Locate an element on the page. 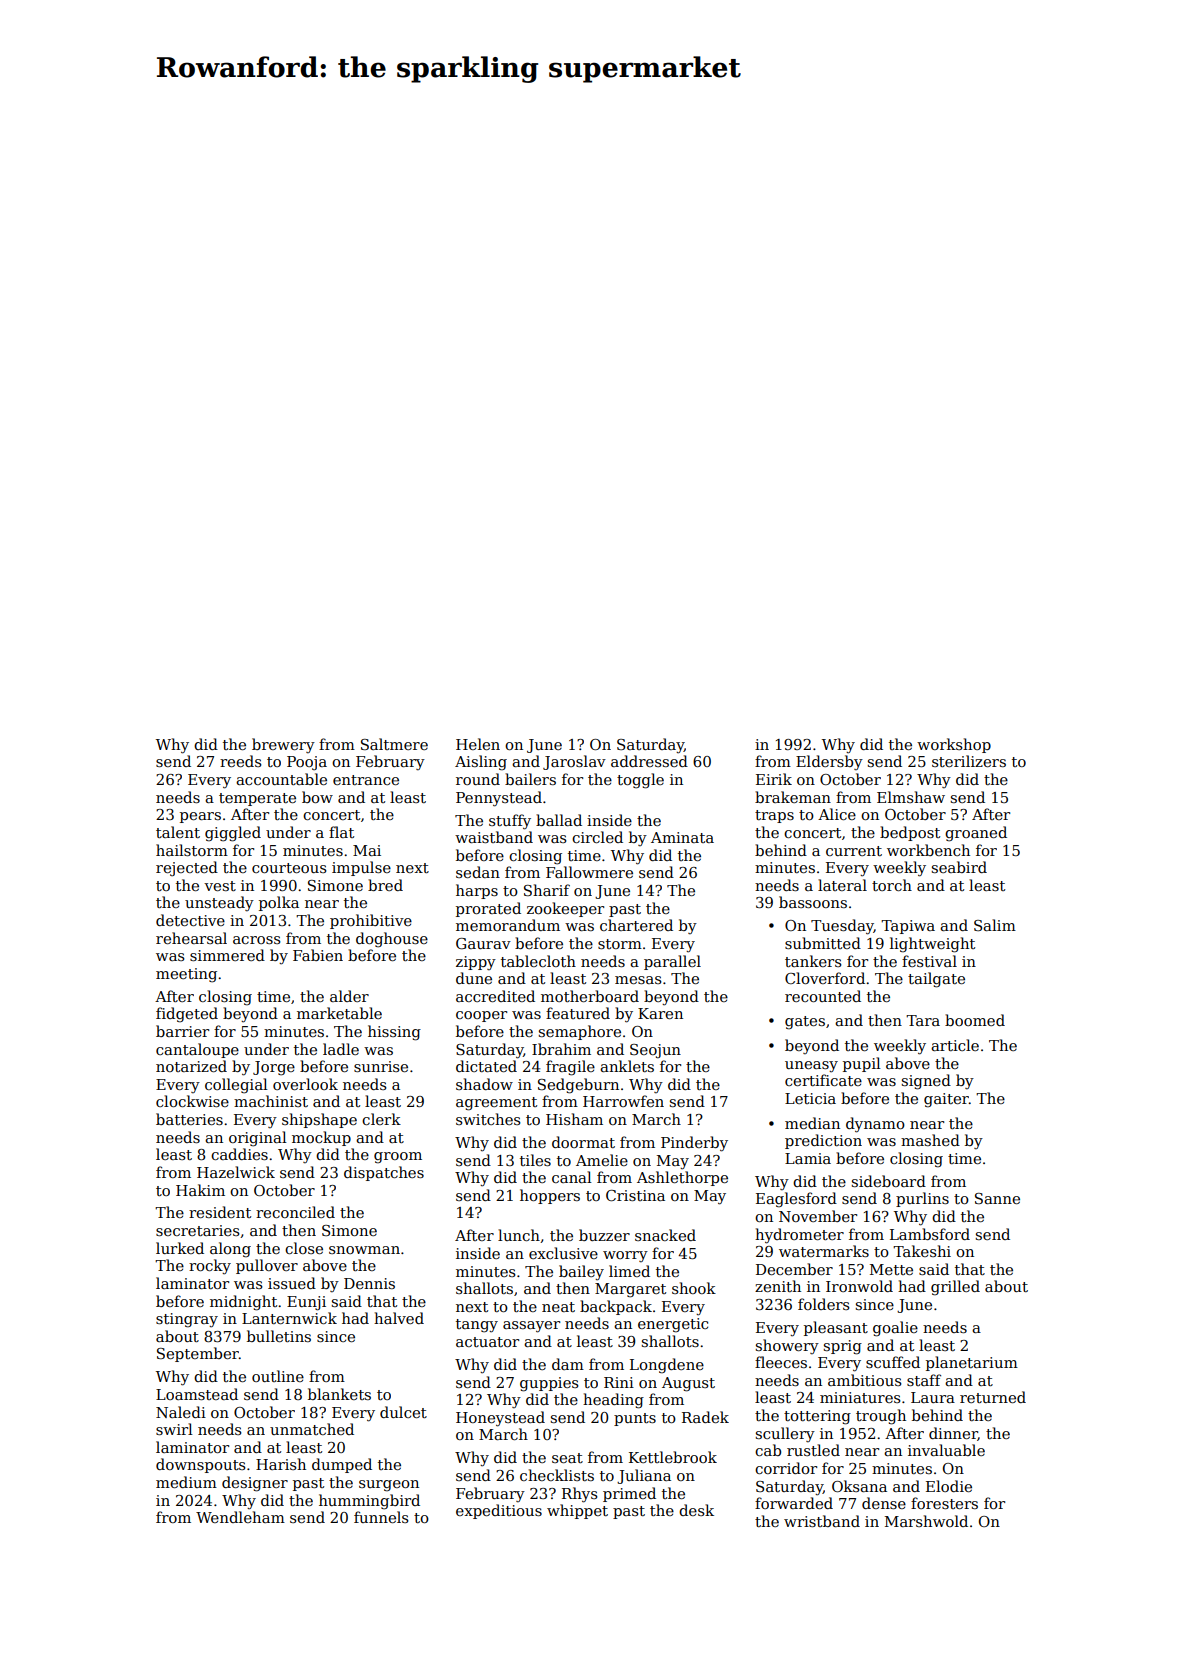 This page has width=1185, height=1676. tangy is located at coordinates (477, 1326).
